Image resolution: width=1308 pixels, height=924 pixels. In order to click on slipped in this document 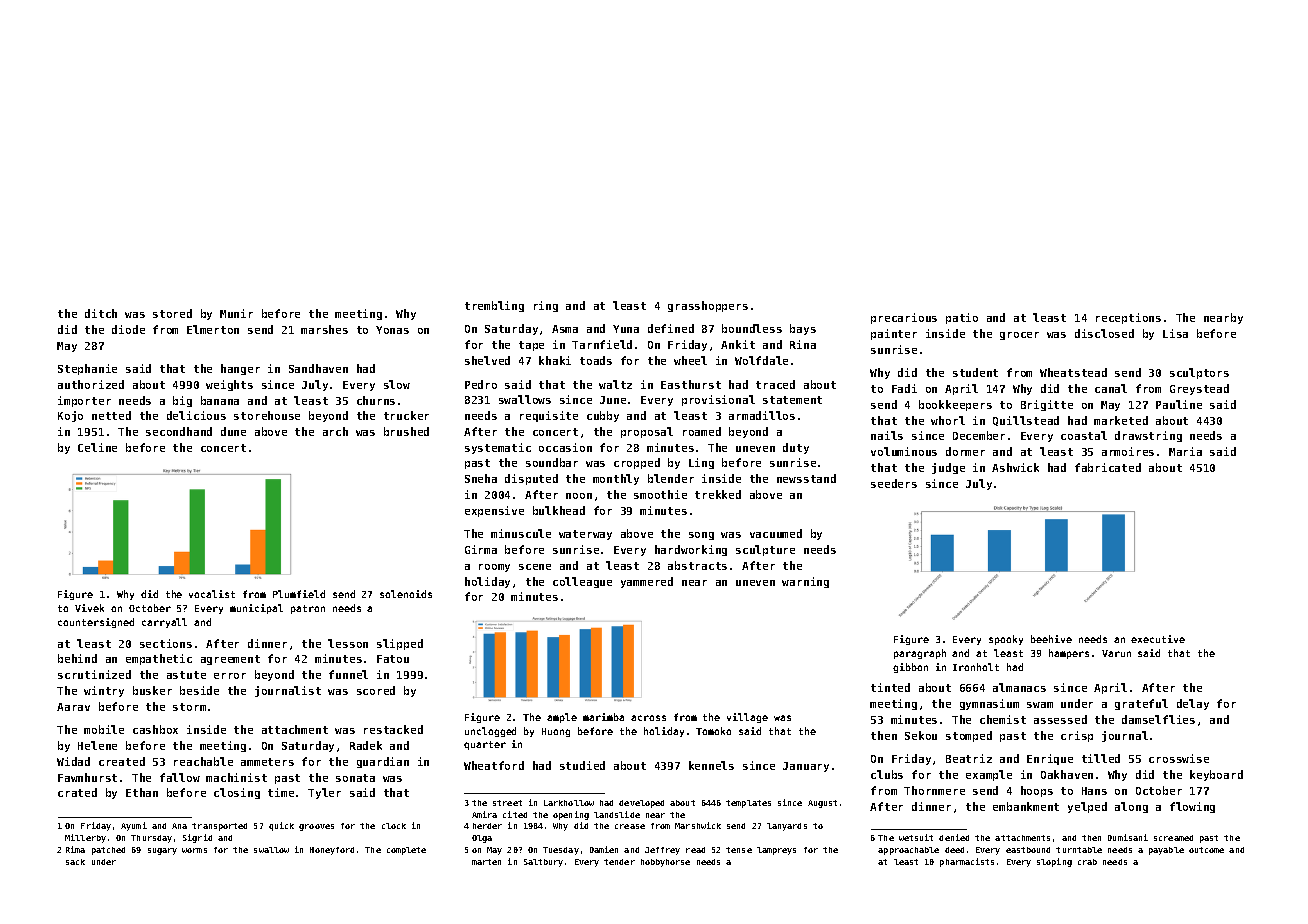, I will do `click(400, 644)`.
